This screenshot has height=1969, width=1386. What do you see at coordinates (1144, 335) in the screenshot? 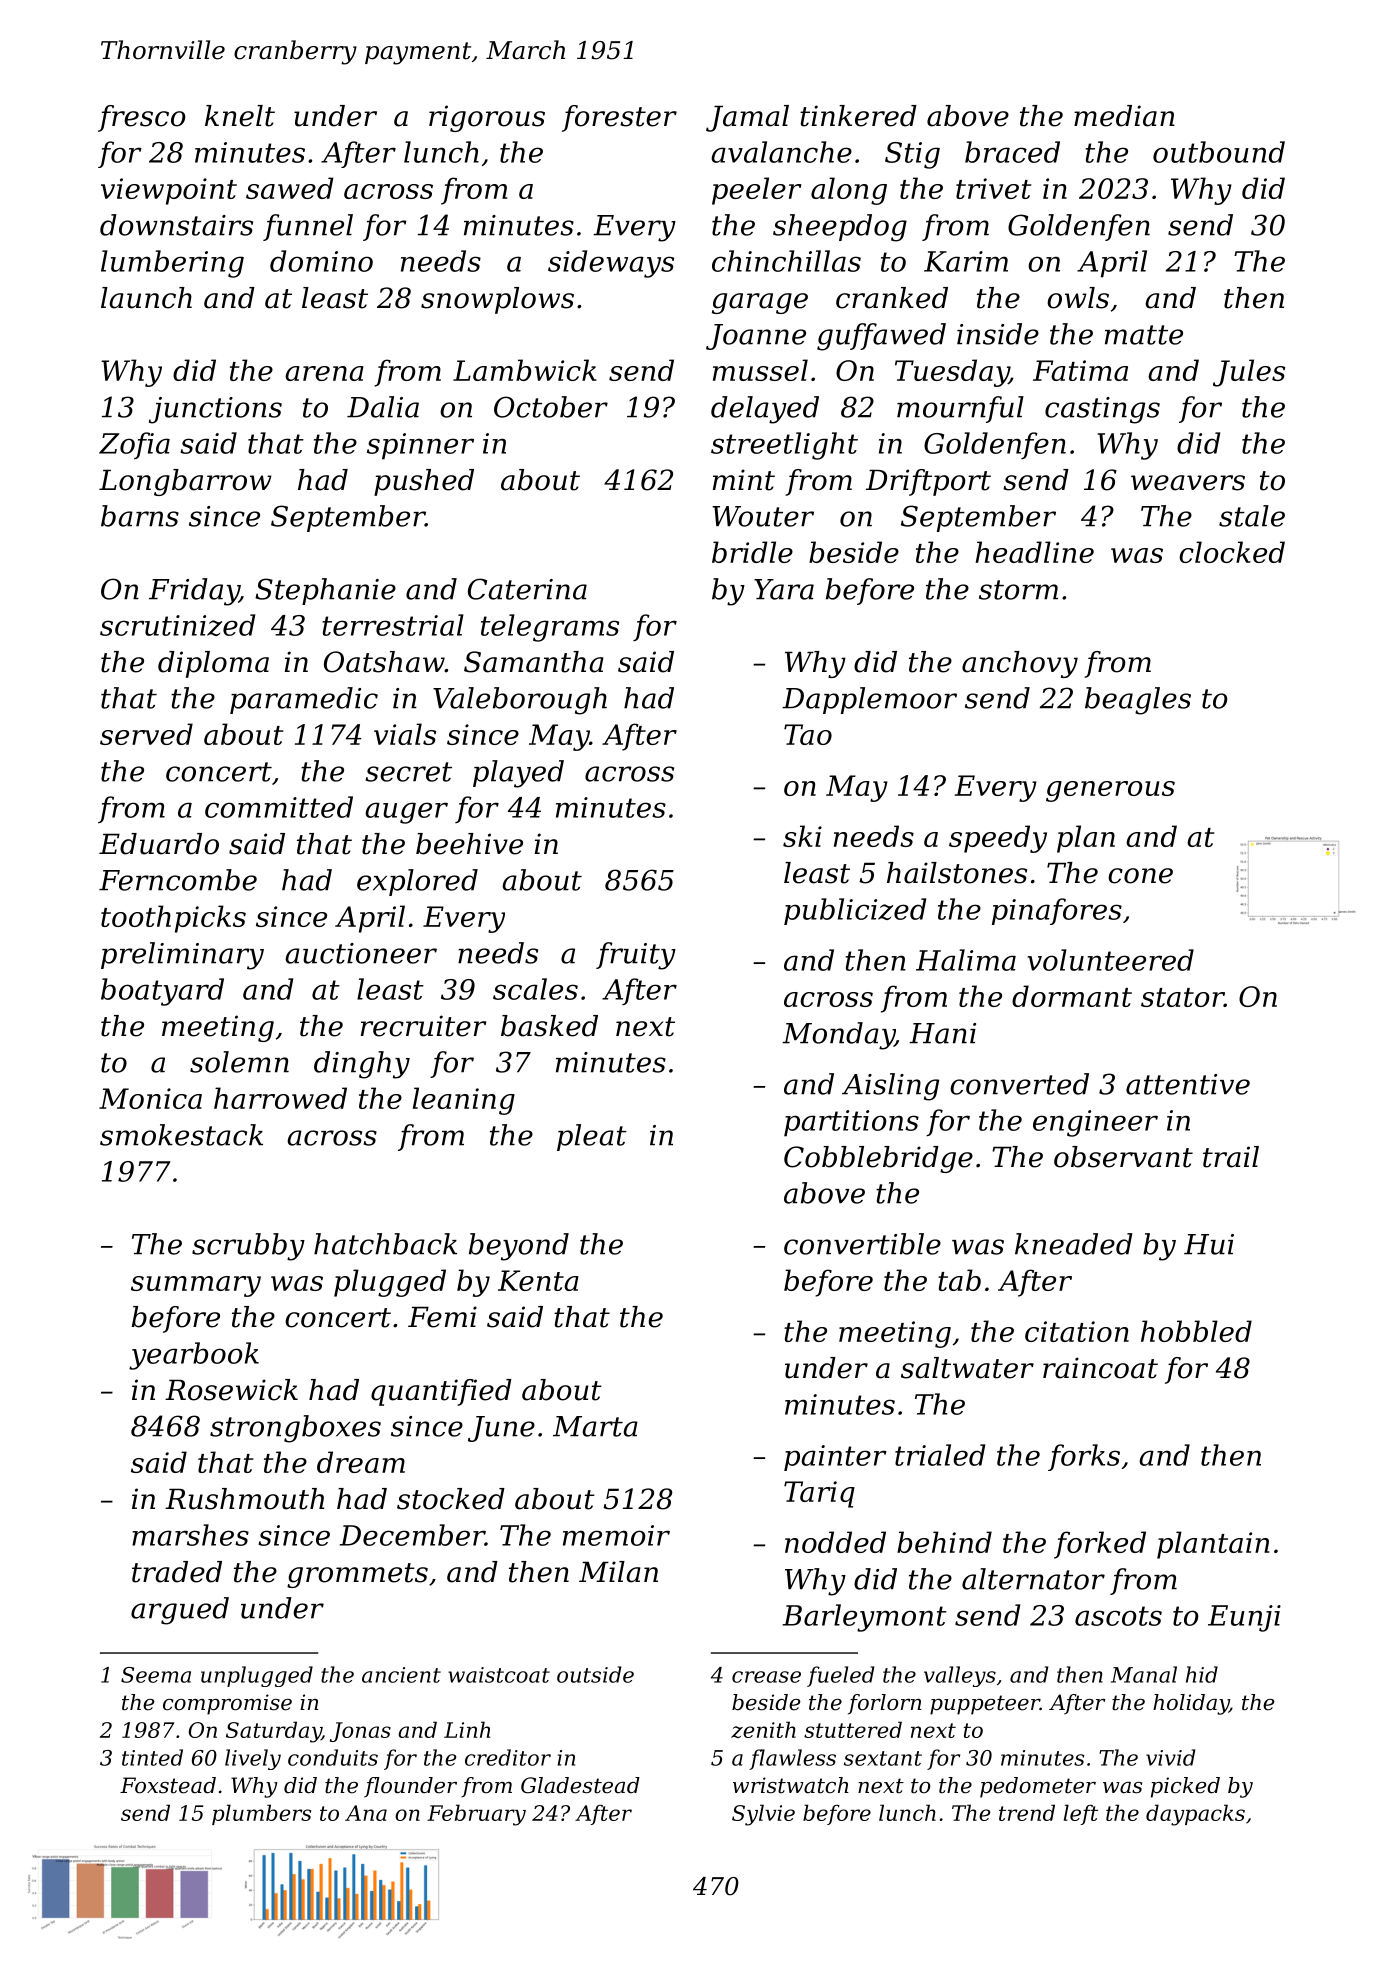
I see `matte` at bounding box center [1144, 335].
